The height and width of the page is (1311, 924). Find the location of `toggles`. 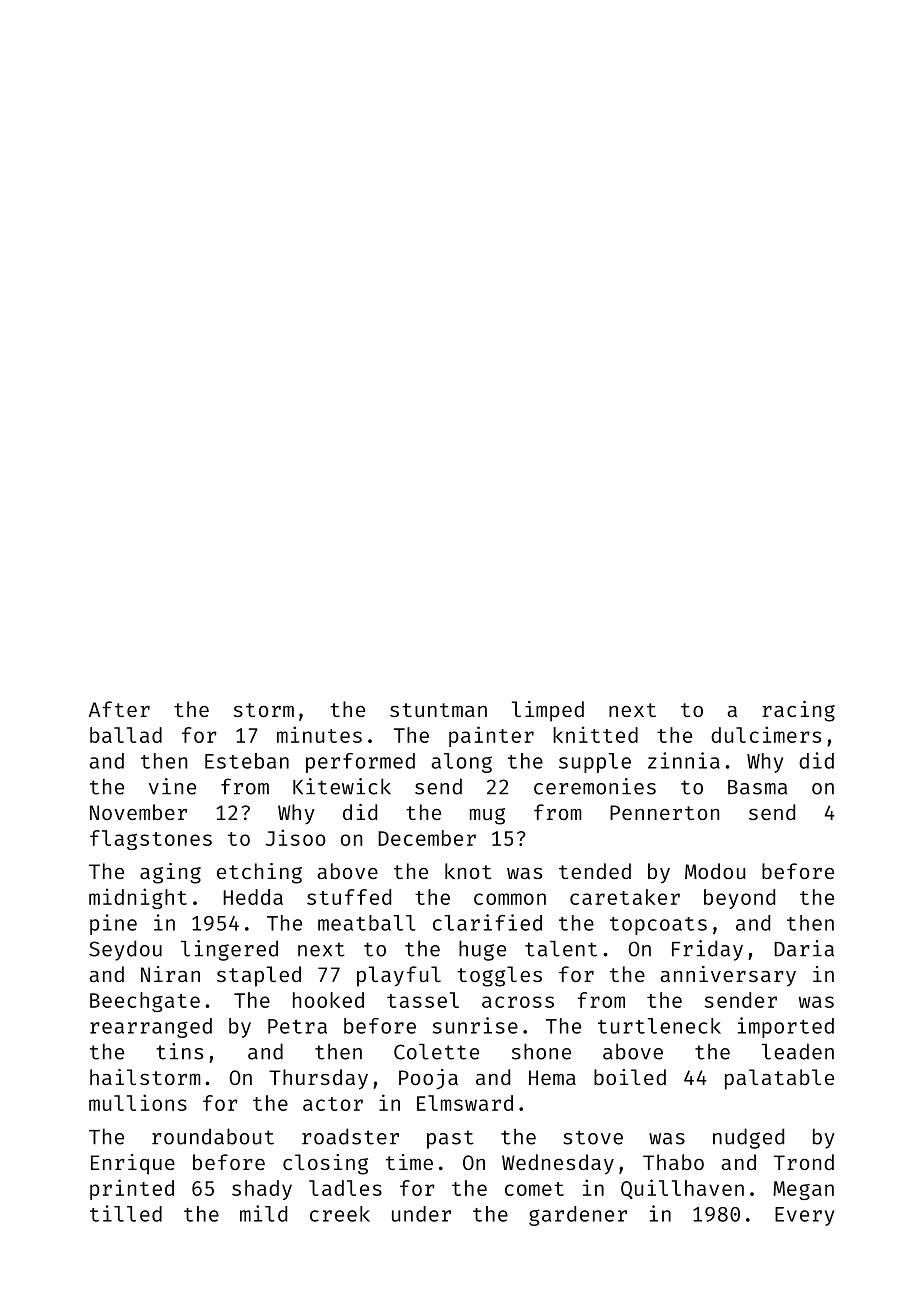

toggles is located at coordinates (499, 976).
